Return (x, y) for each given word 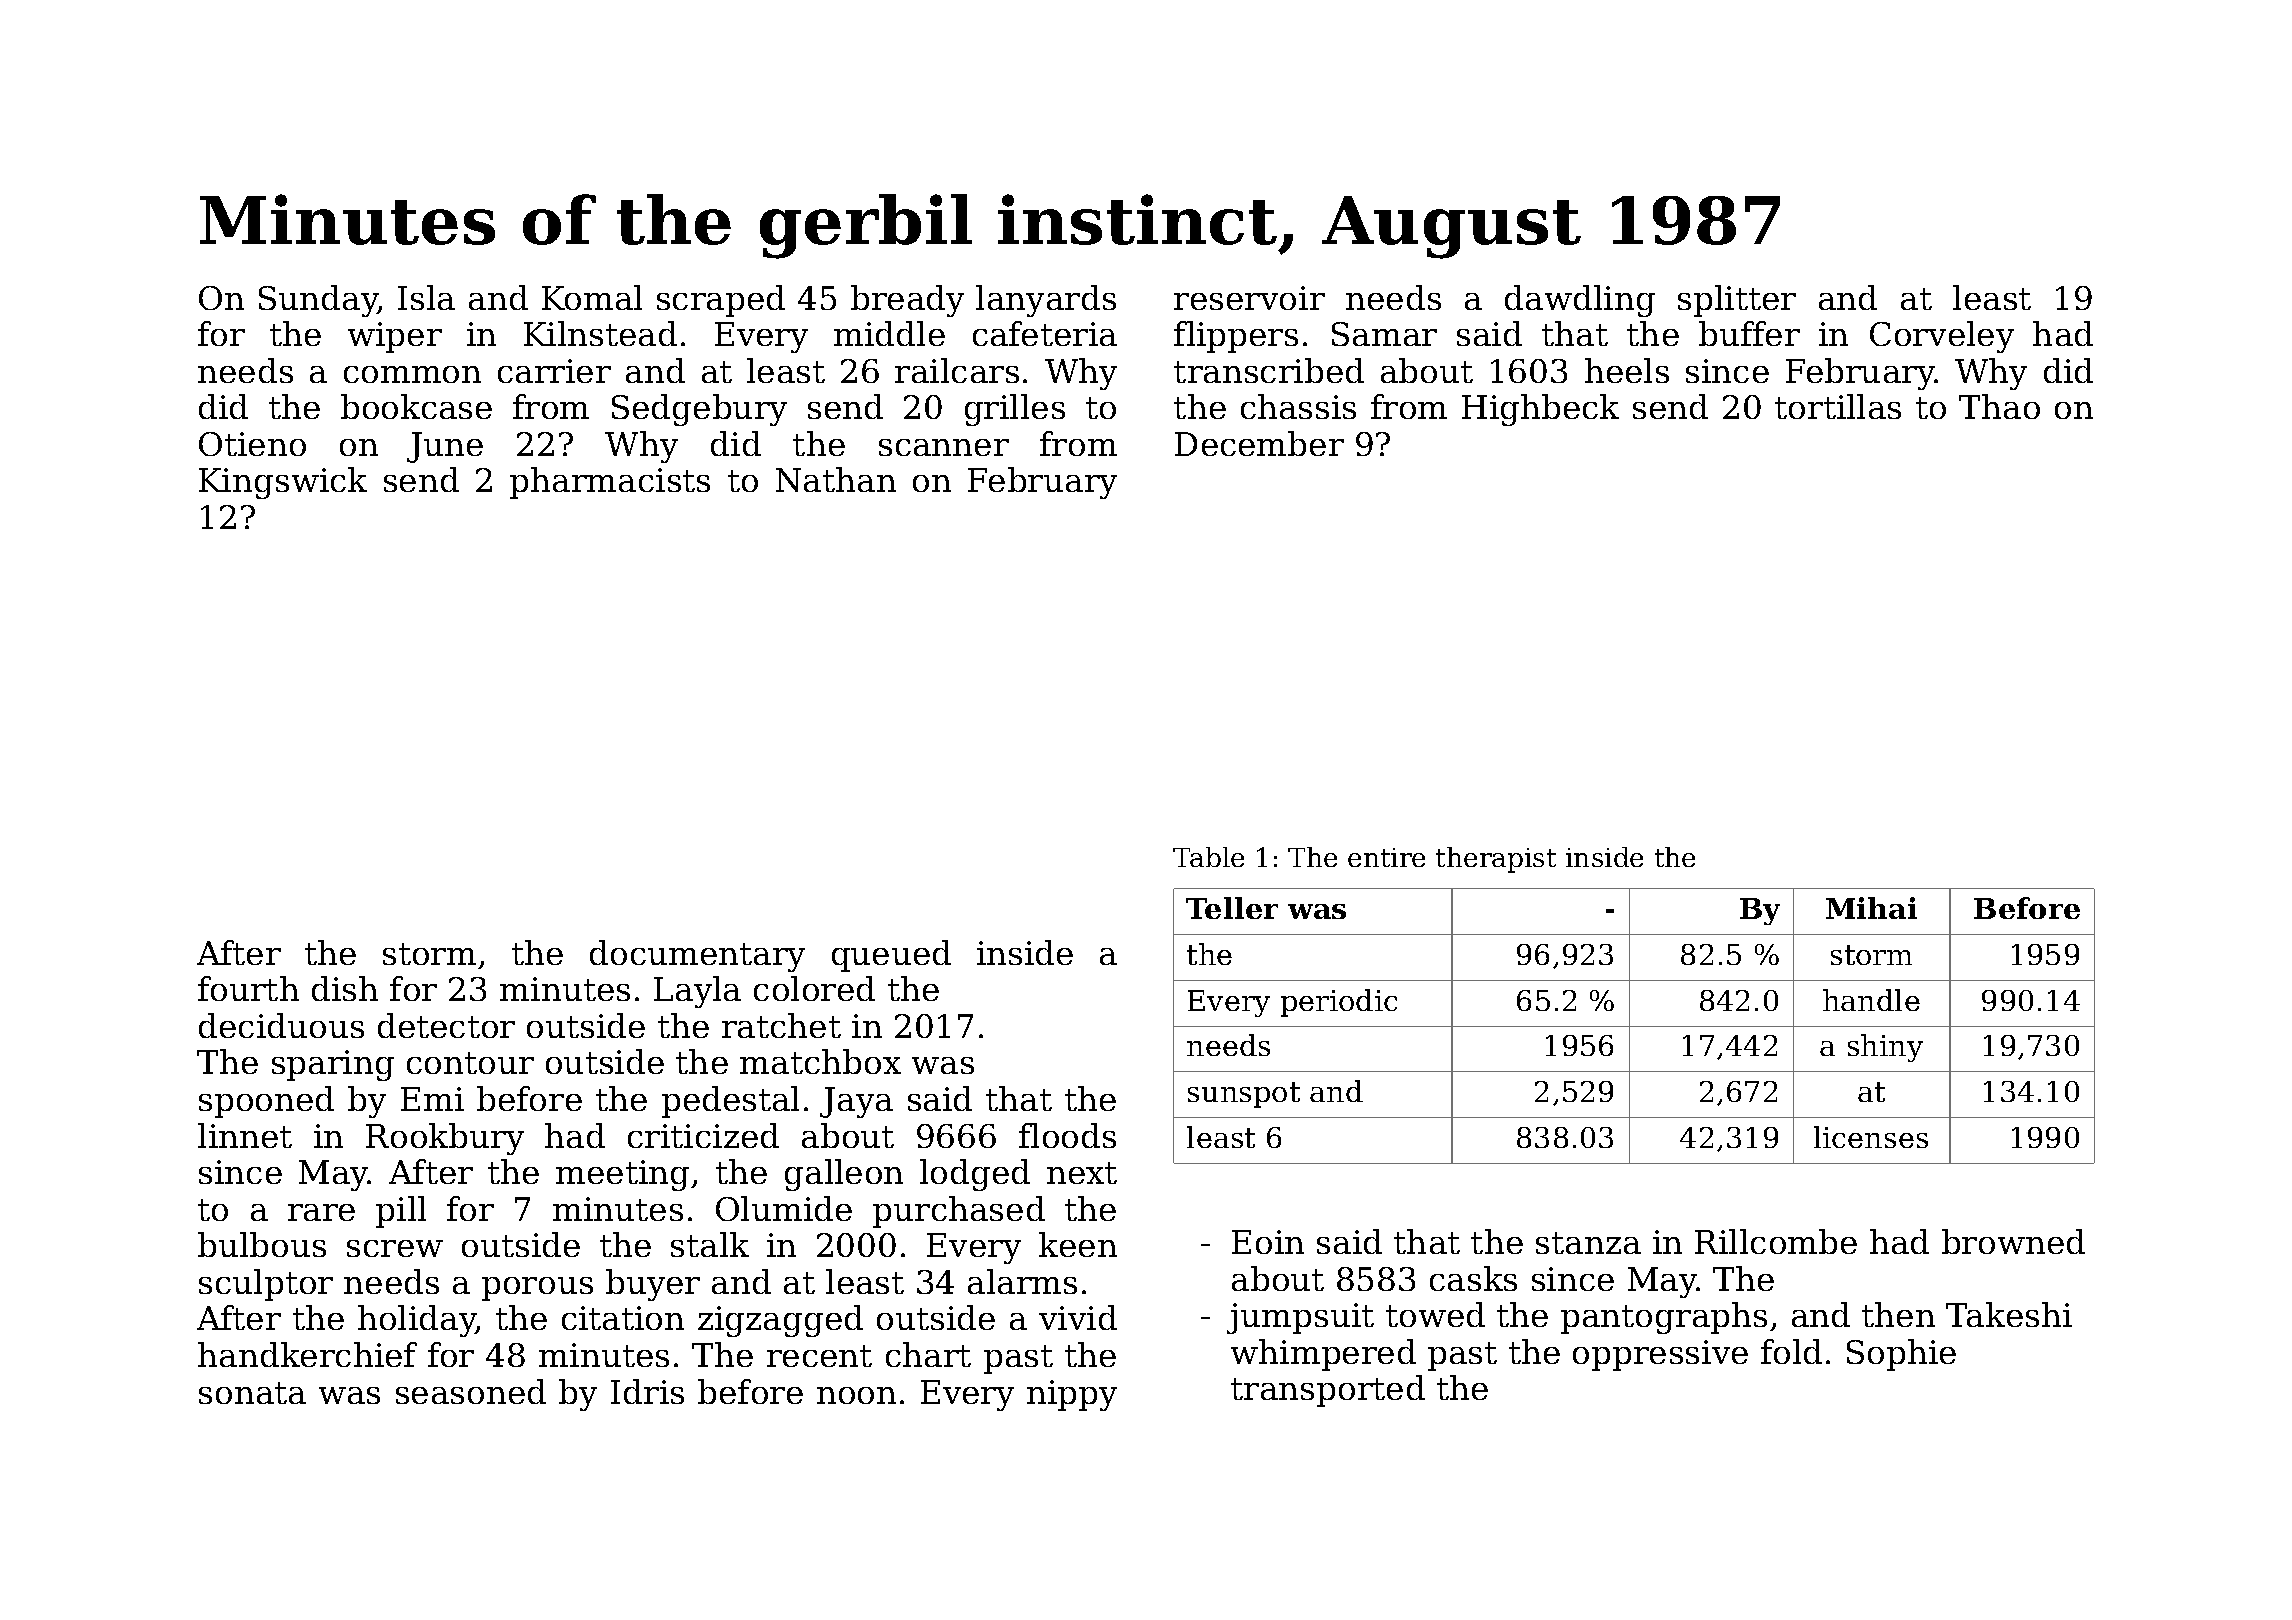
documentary (697, 956)
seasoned (471, 1391)
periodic (1339, 1003)
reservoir (1249, 298)
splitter (1737, 301)
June (445, 447)
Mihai (1871, 908)
